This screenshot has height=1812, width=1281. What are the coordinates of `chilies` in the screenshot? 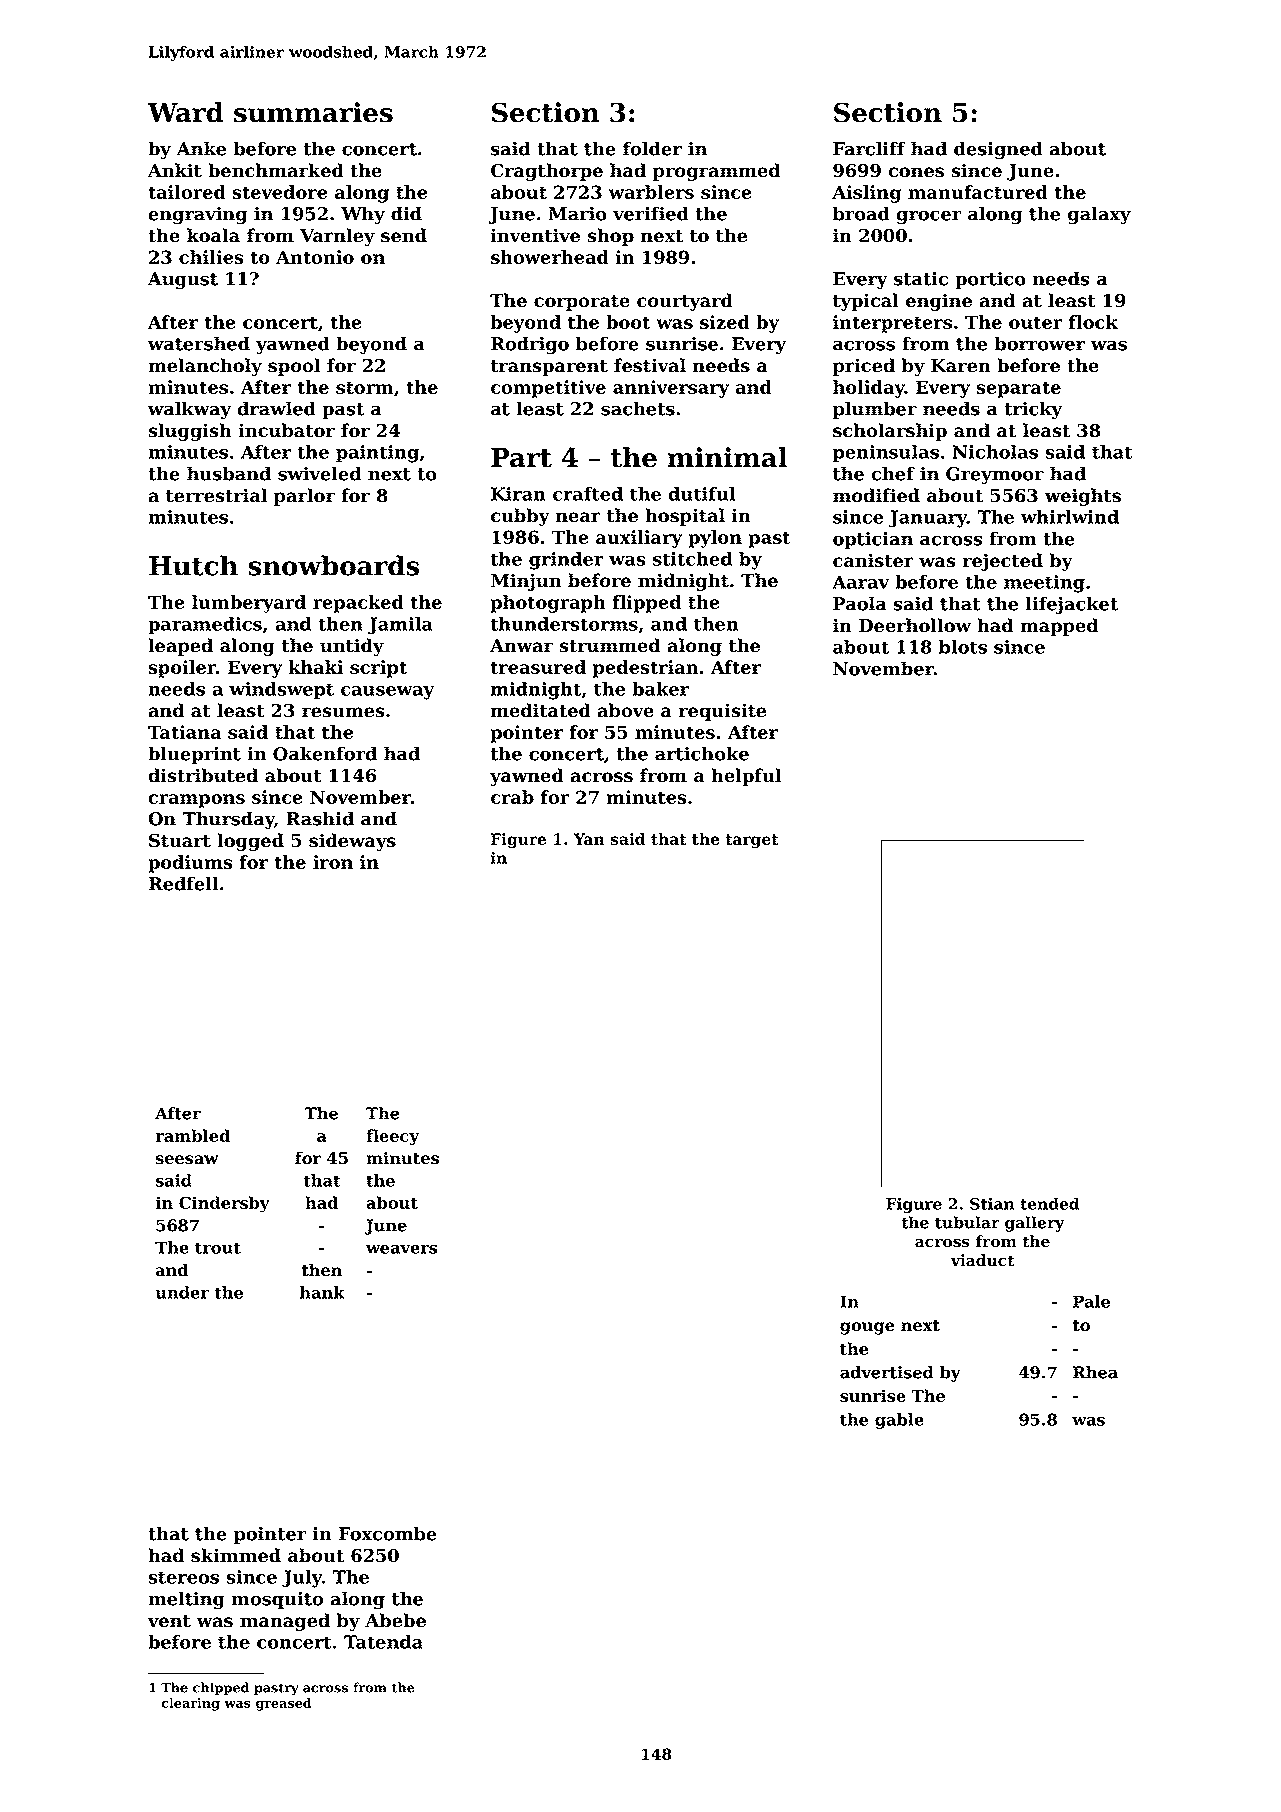 It's located at (211, 257).
